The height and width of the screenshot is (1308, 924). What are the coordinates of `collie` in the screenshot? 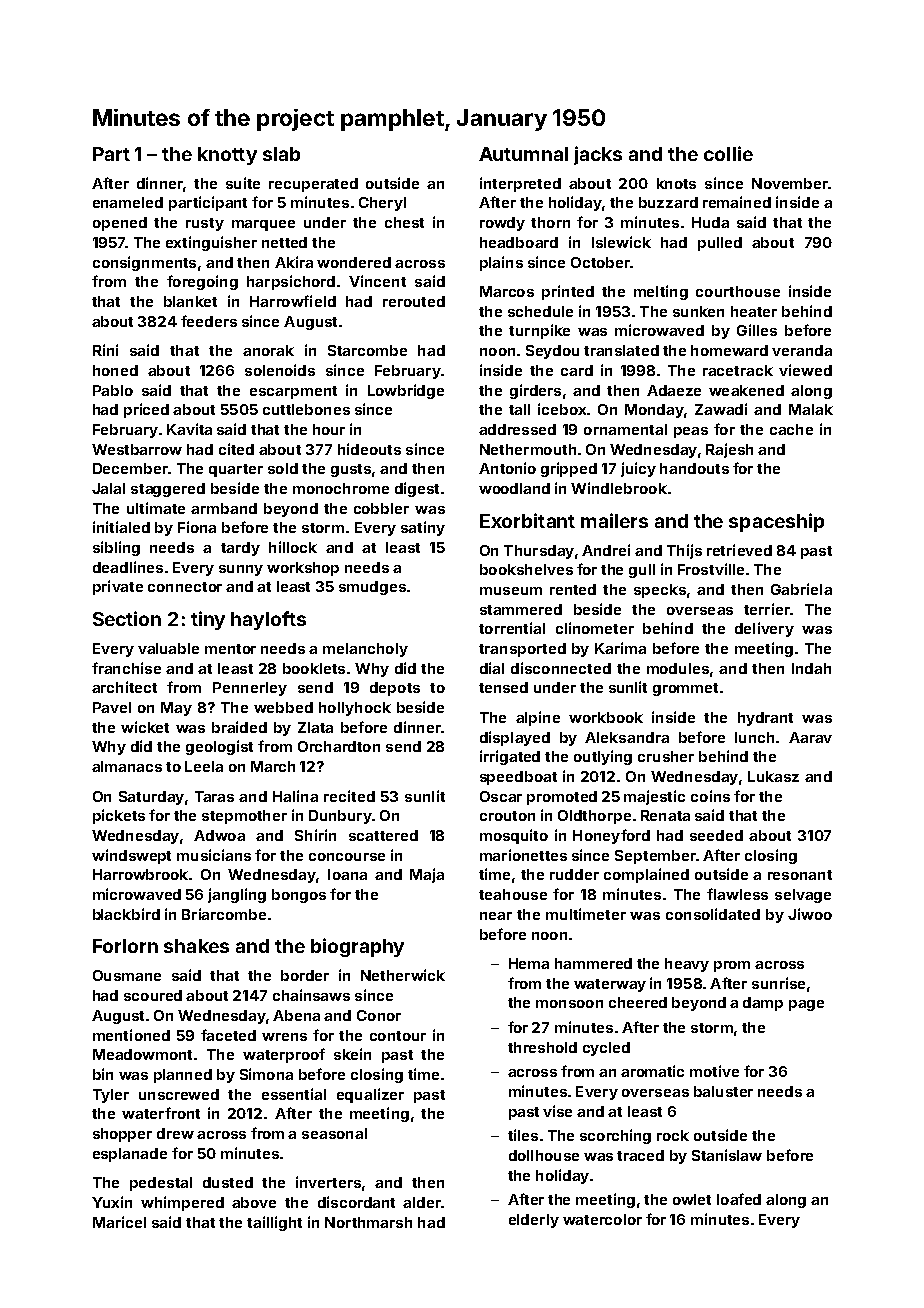 It's located at (728, 153).
